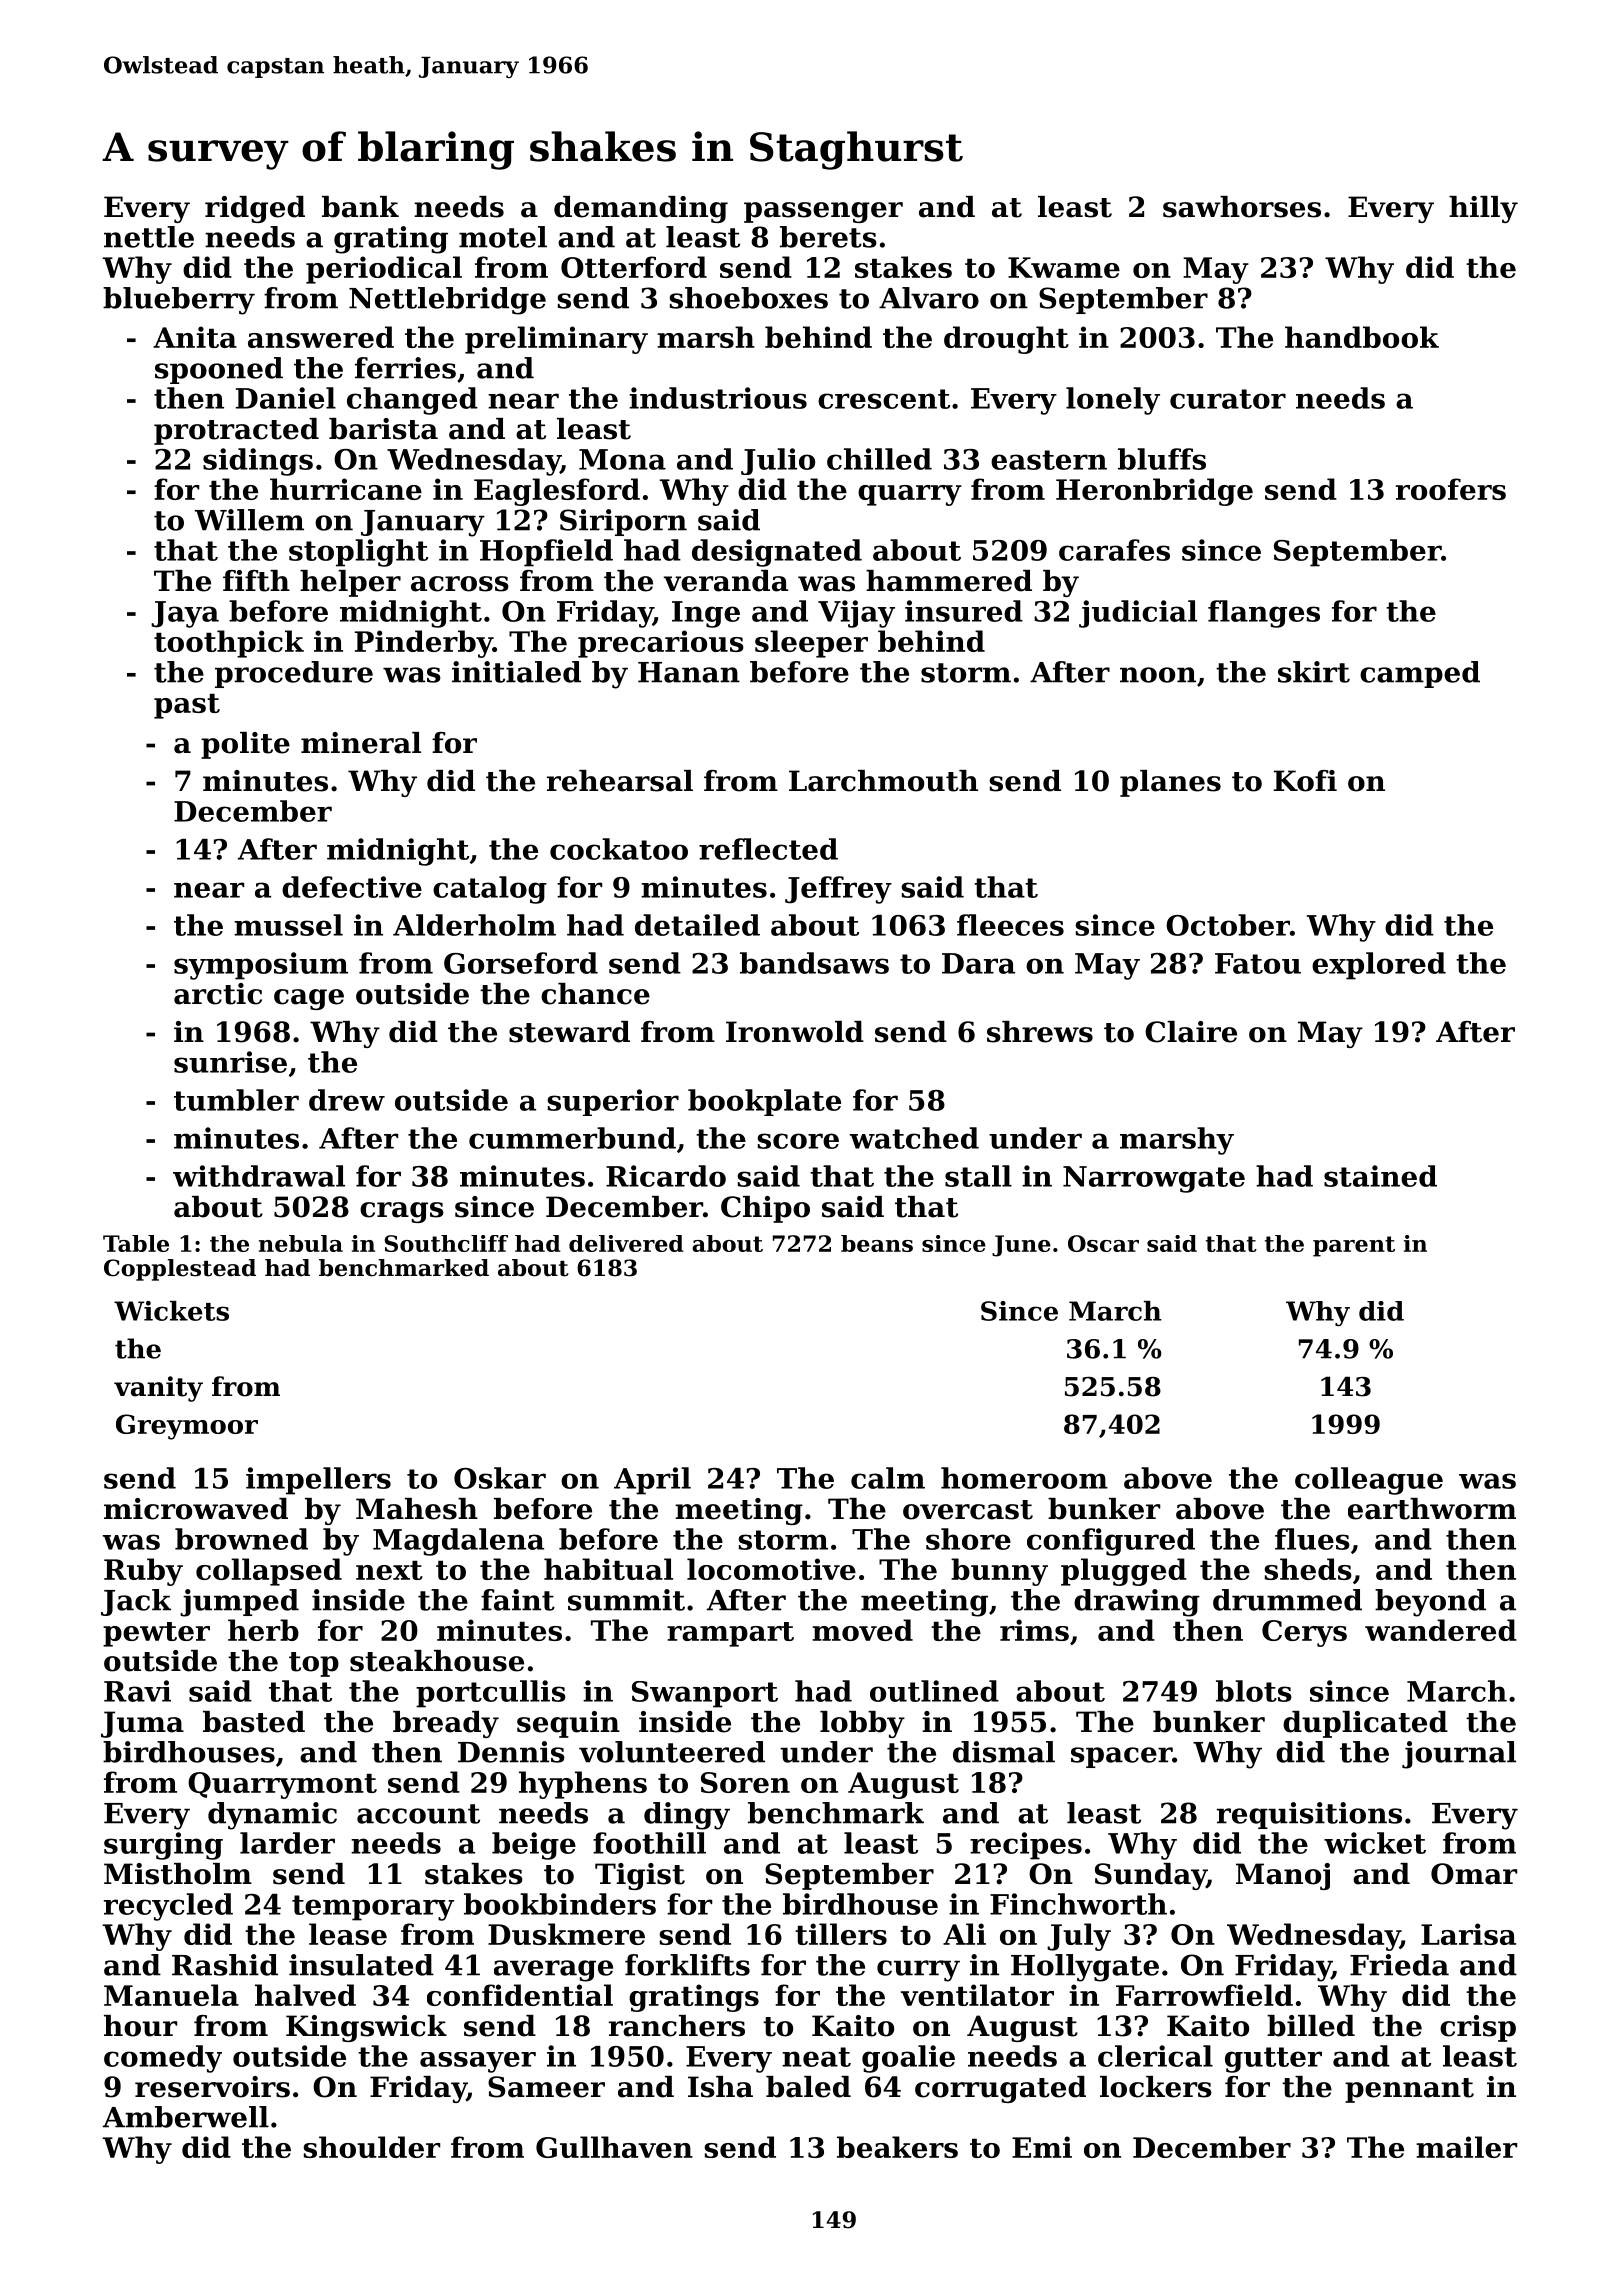 This image has height=2292, width=1620. Describe the element at coordinates (569, 1032) in the image. I see `steward` at that location.
